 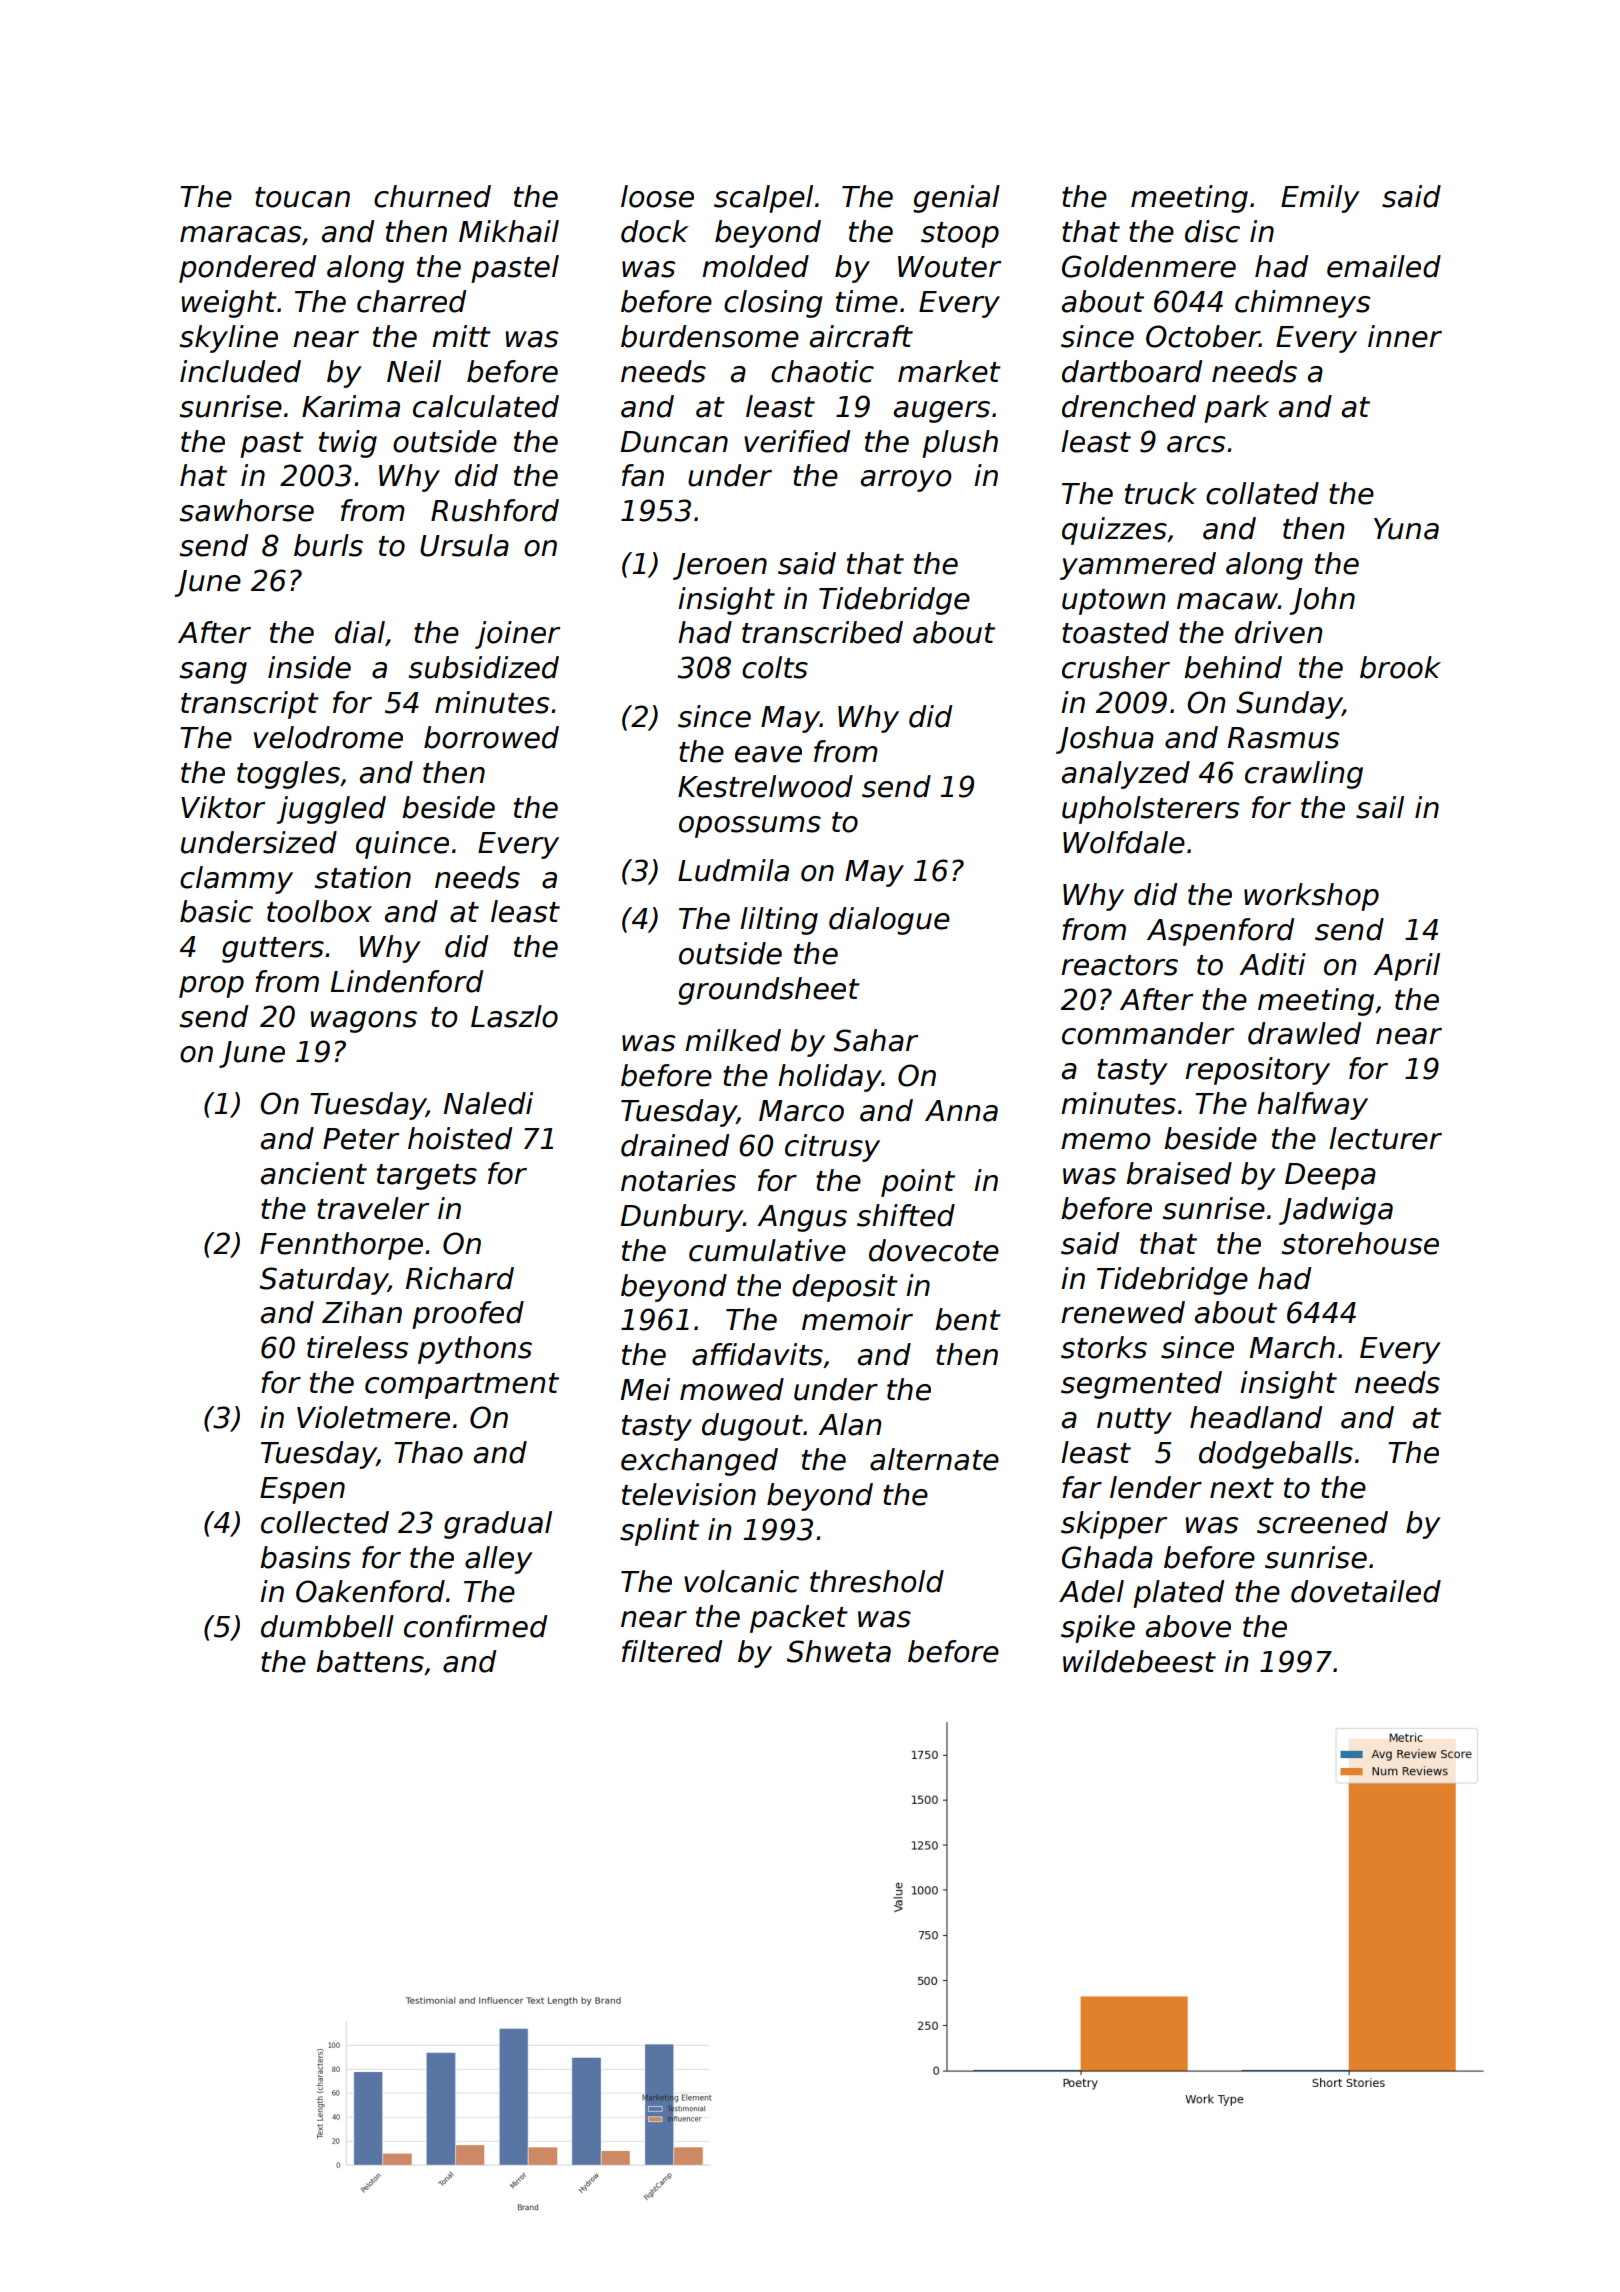 I want to click on Aspenford, so click(x=1220, y=932).
